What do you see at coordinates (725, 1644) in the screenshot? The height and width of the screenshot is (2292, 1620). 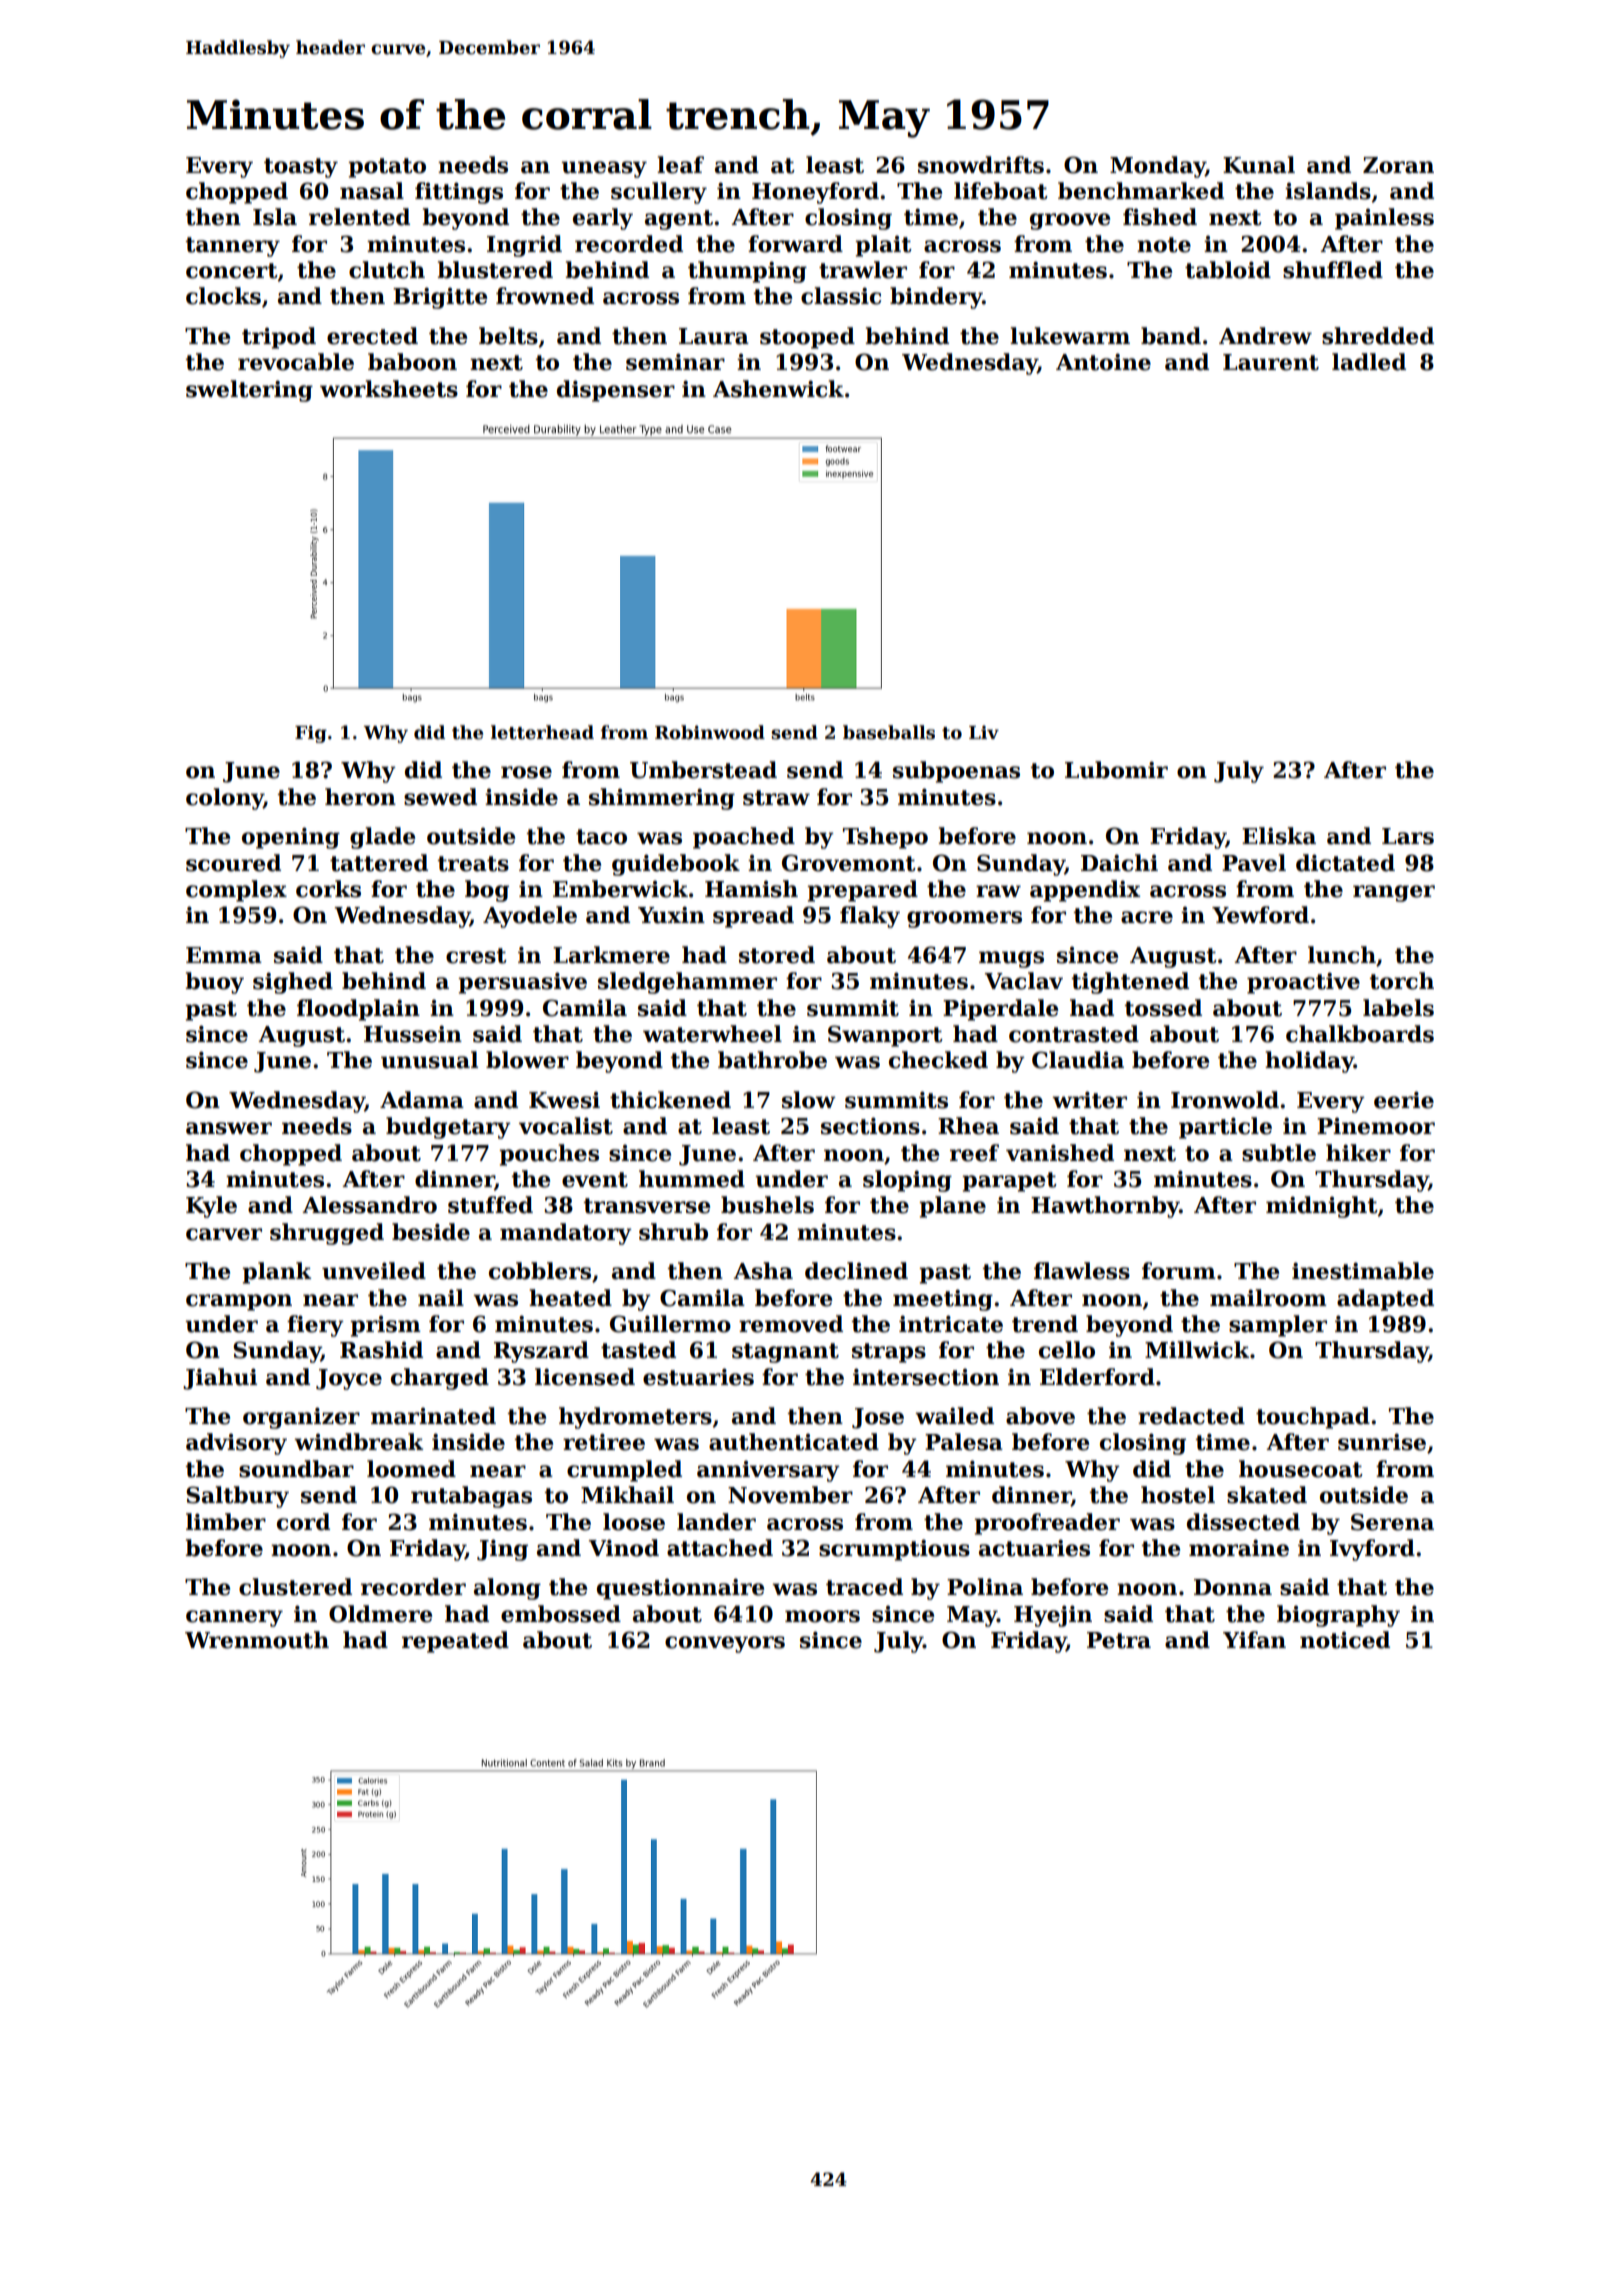 I see `conveyors` at bounding box center [725, 1644].
